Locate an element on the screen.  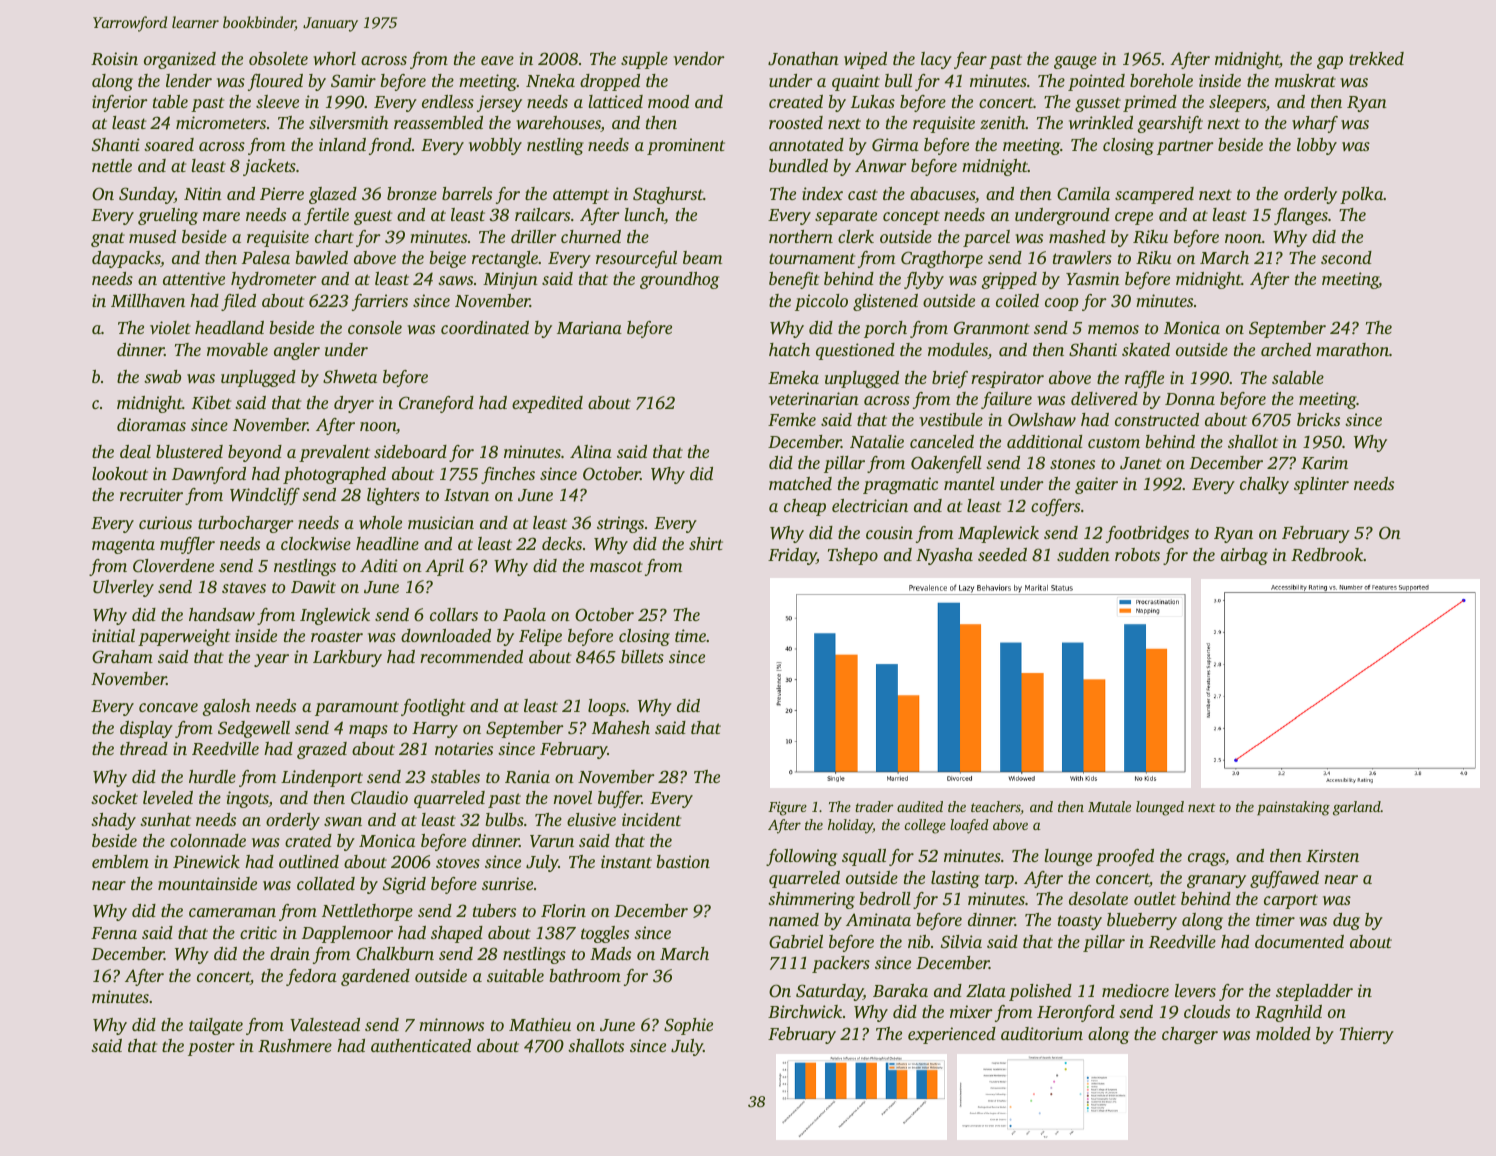
scampered is located at coordinates (1154, 195).
